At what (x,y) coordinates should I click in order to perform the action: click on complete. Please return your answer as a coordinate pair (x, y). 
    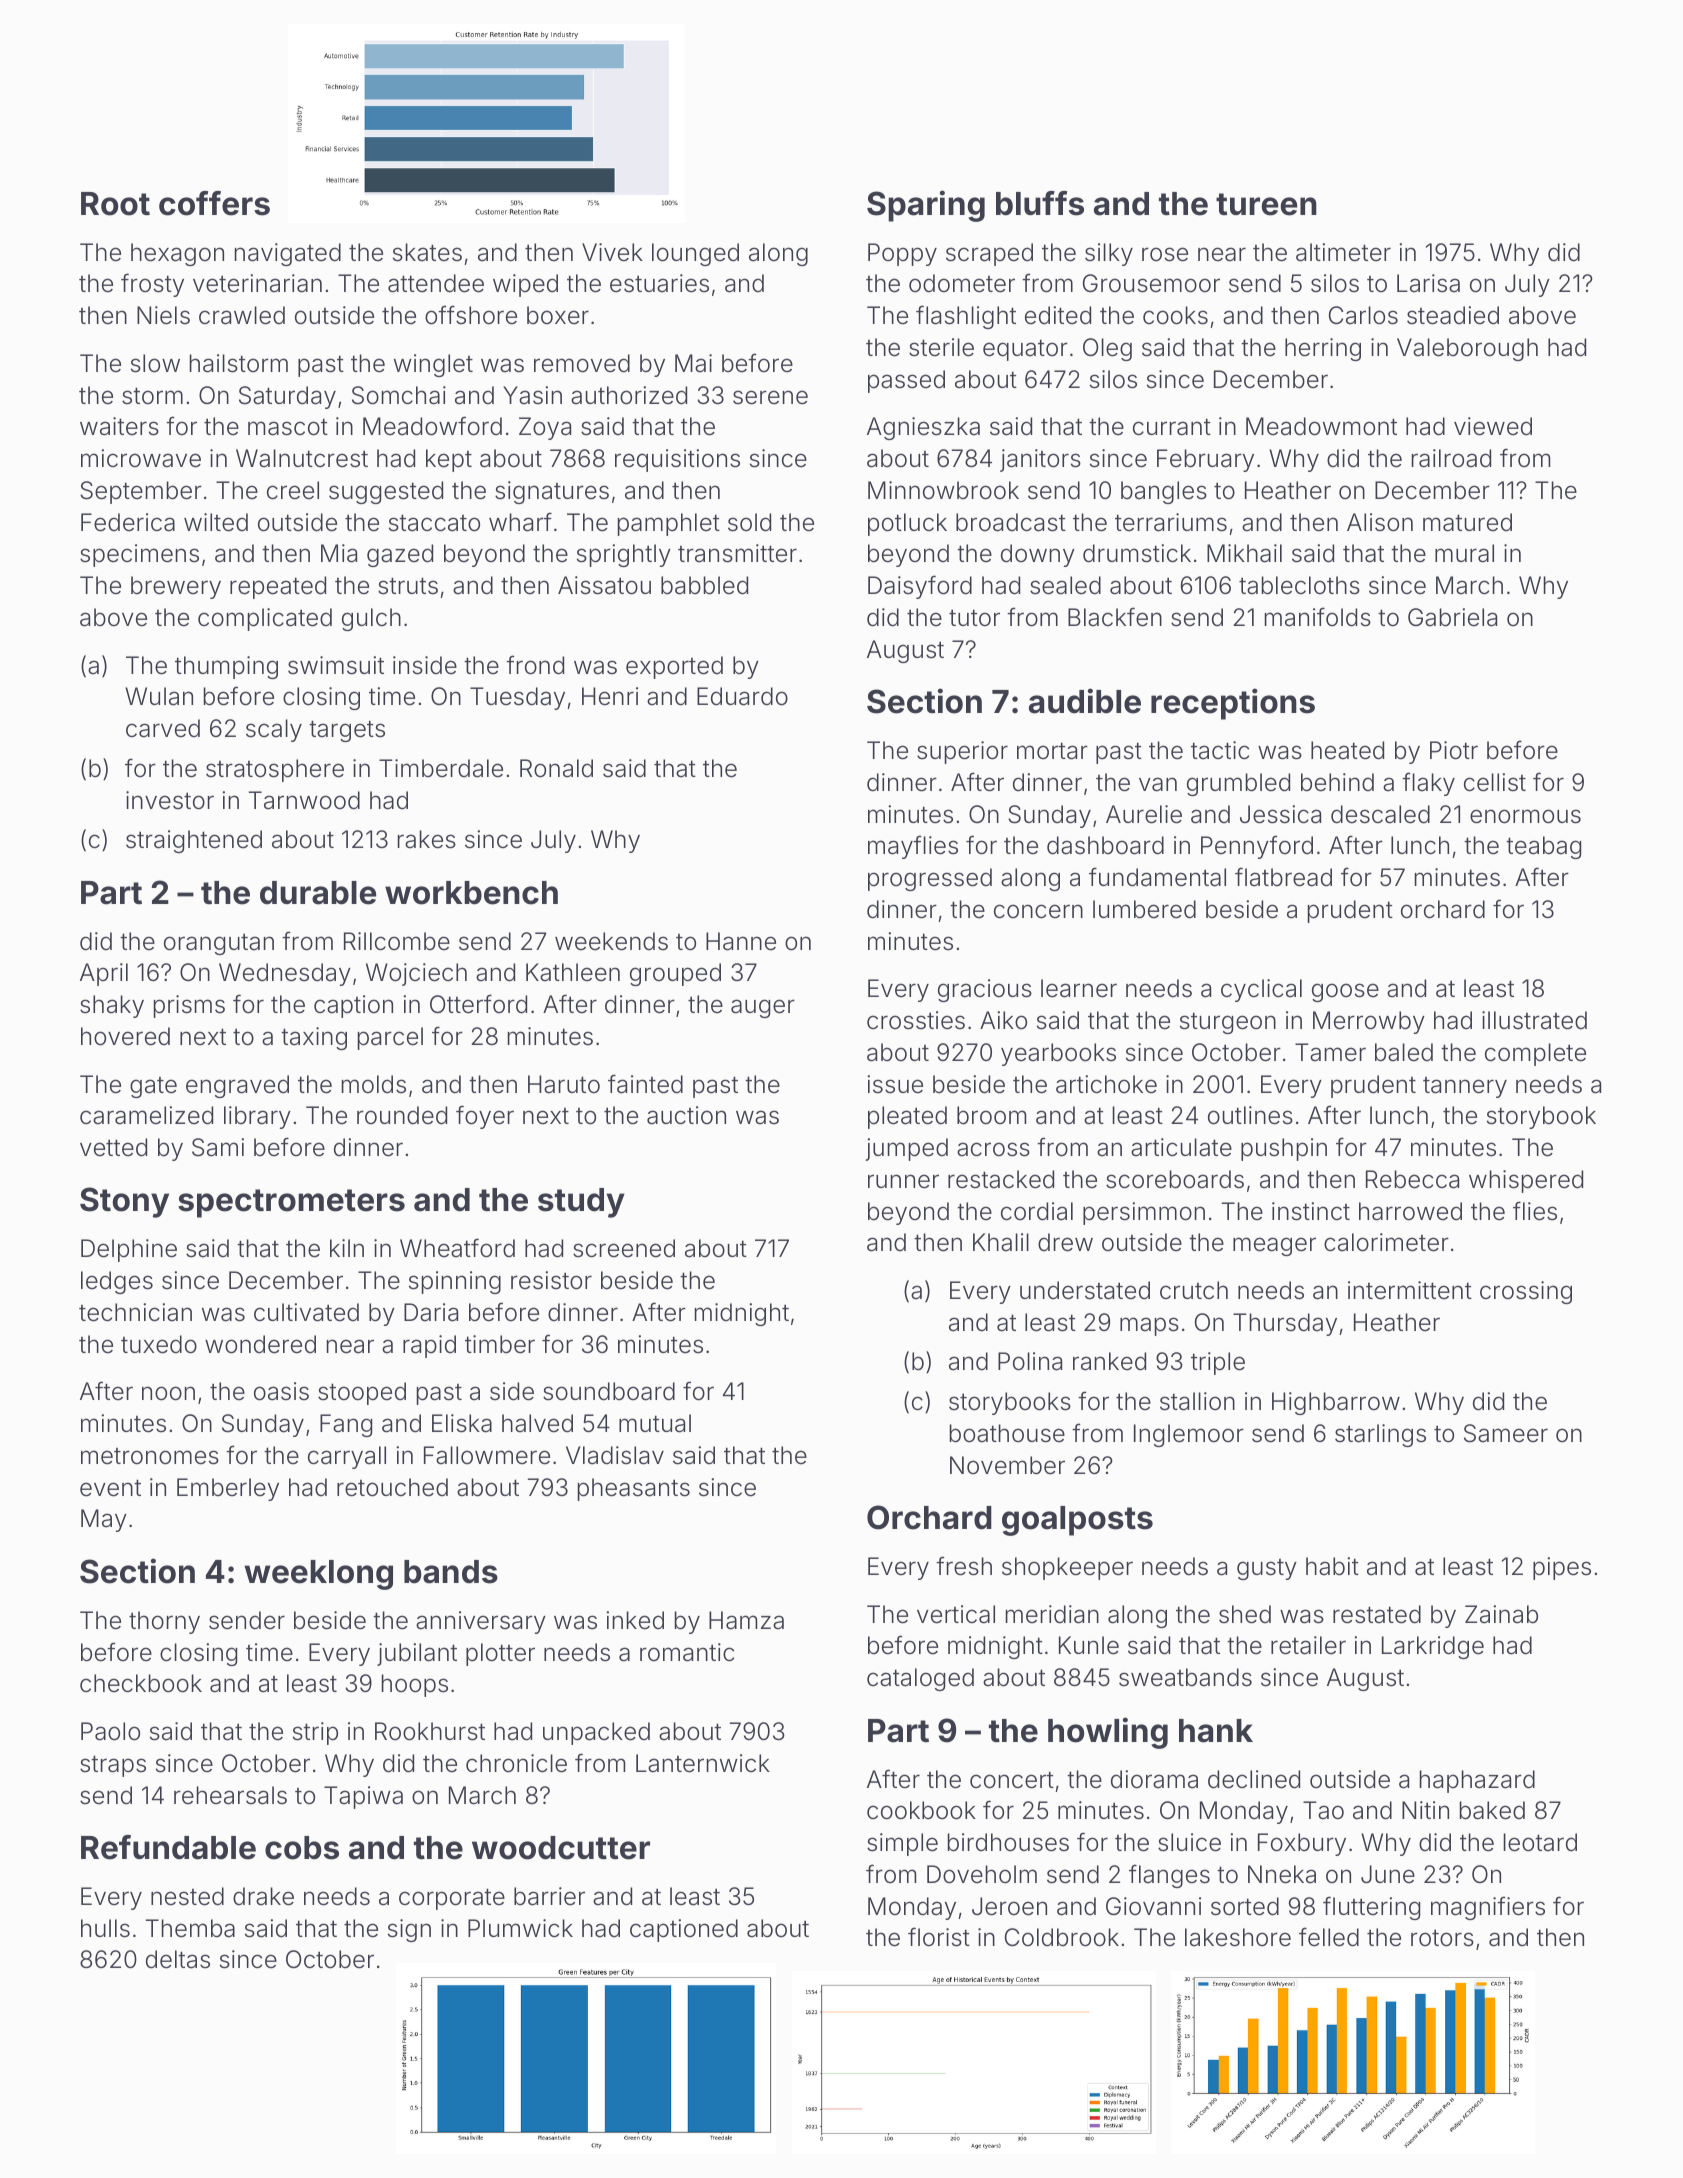
    Looking at the image, I should click on (1535, 1054).
